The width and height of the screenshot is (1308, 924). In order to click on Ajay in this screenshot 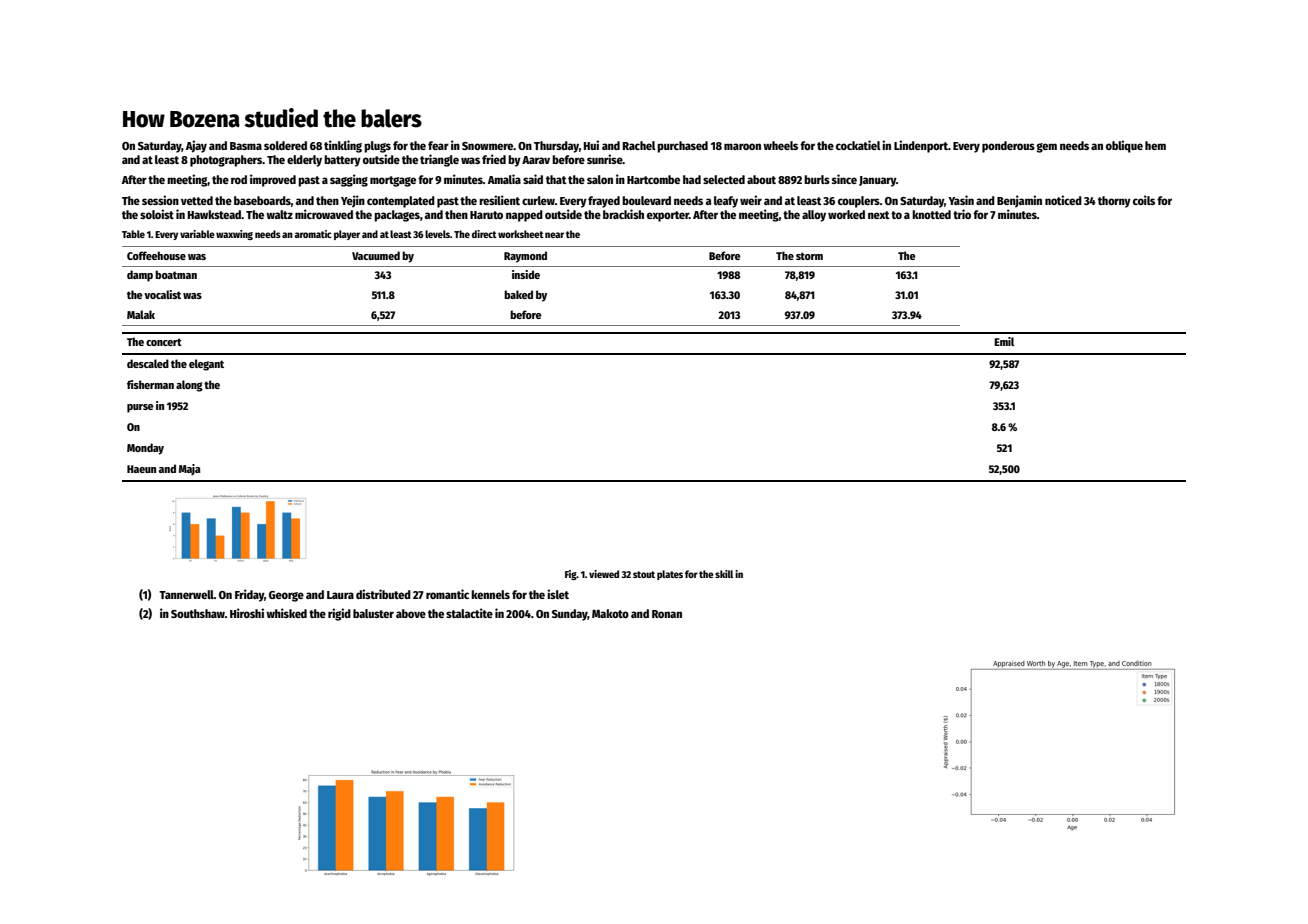, I will do `click(196, 146)`.
